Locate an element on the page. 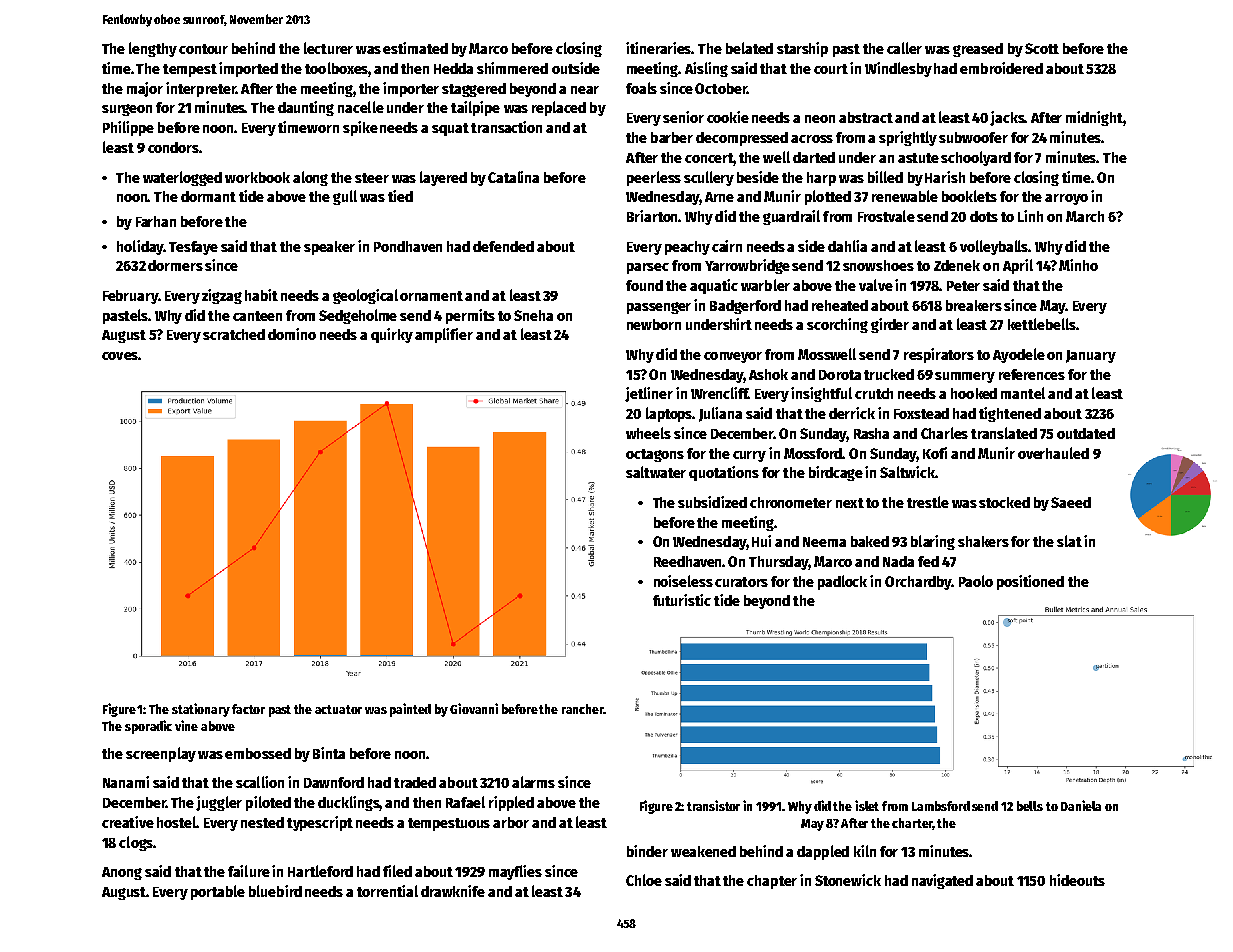  islet is located at coordinates (867, 805).
